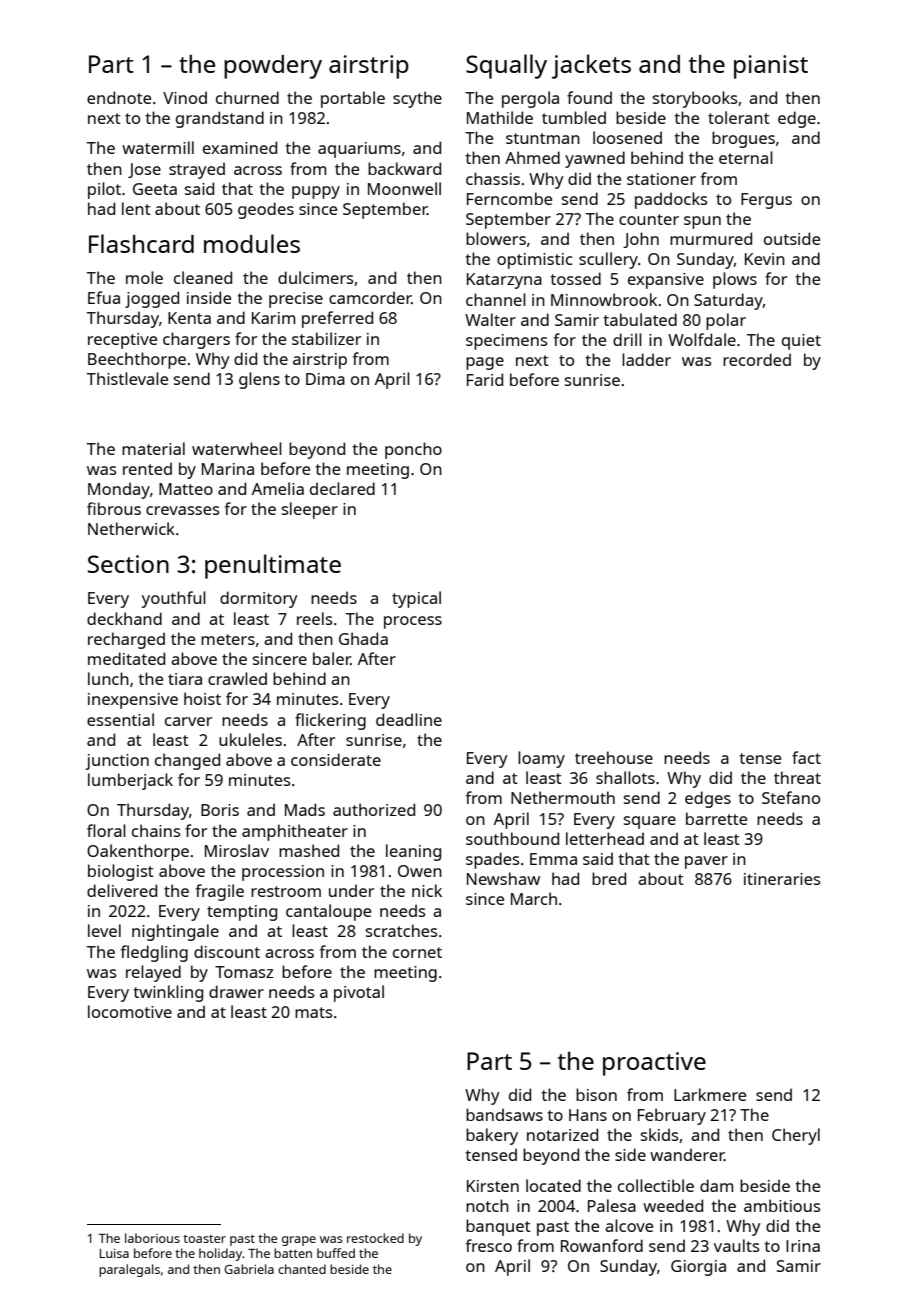  I want to click on jackets, so click(591, 66).
